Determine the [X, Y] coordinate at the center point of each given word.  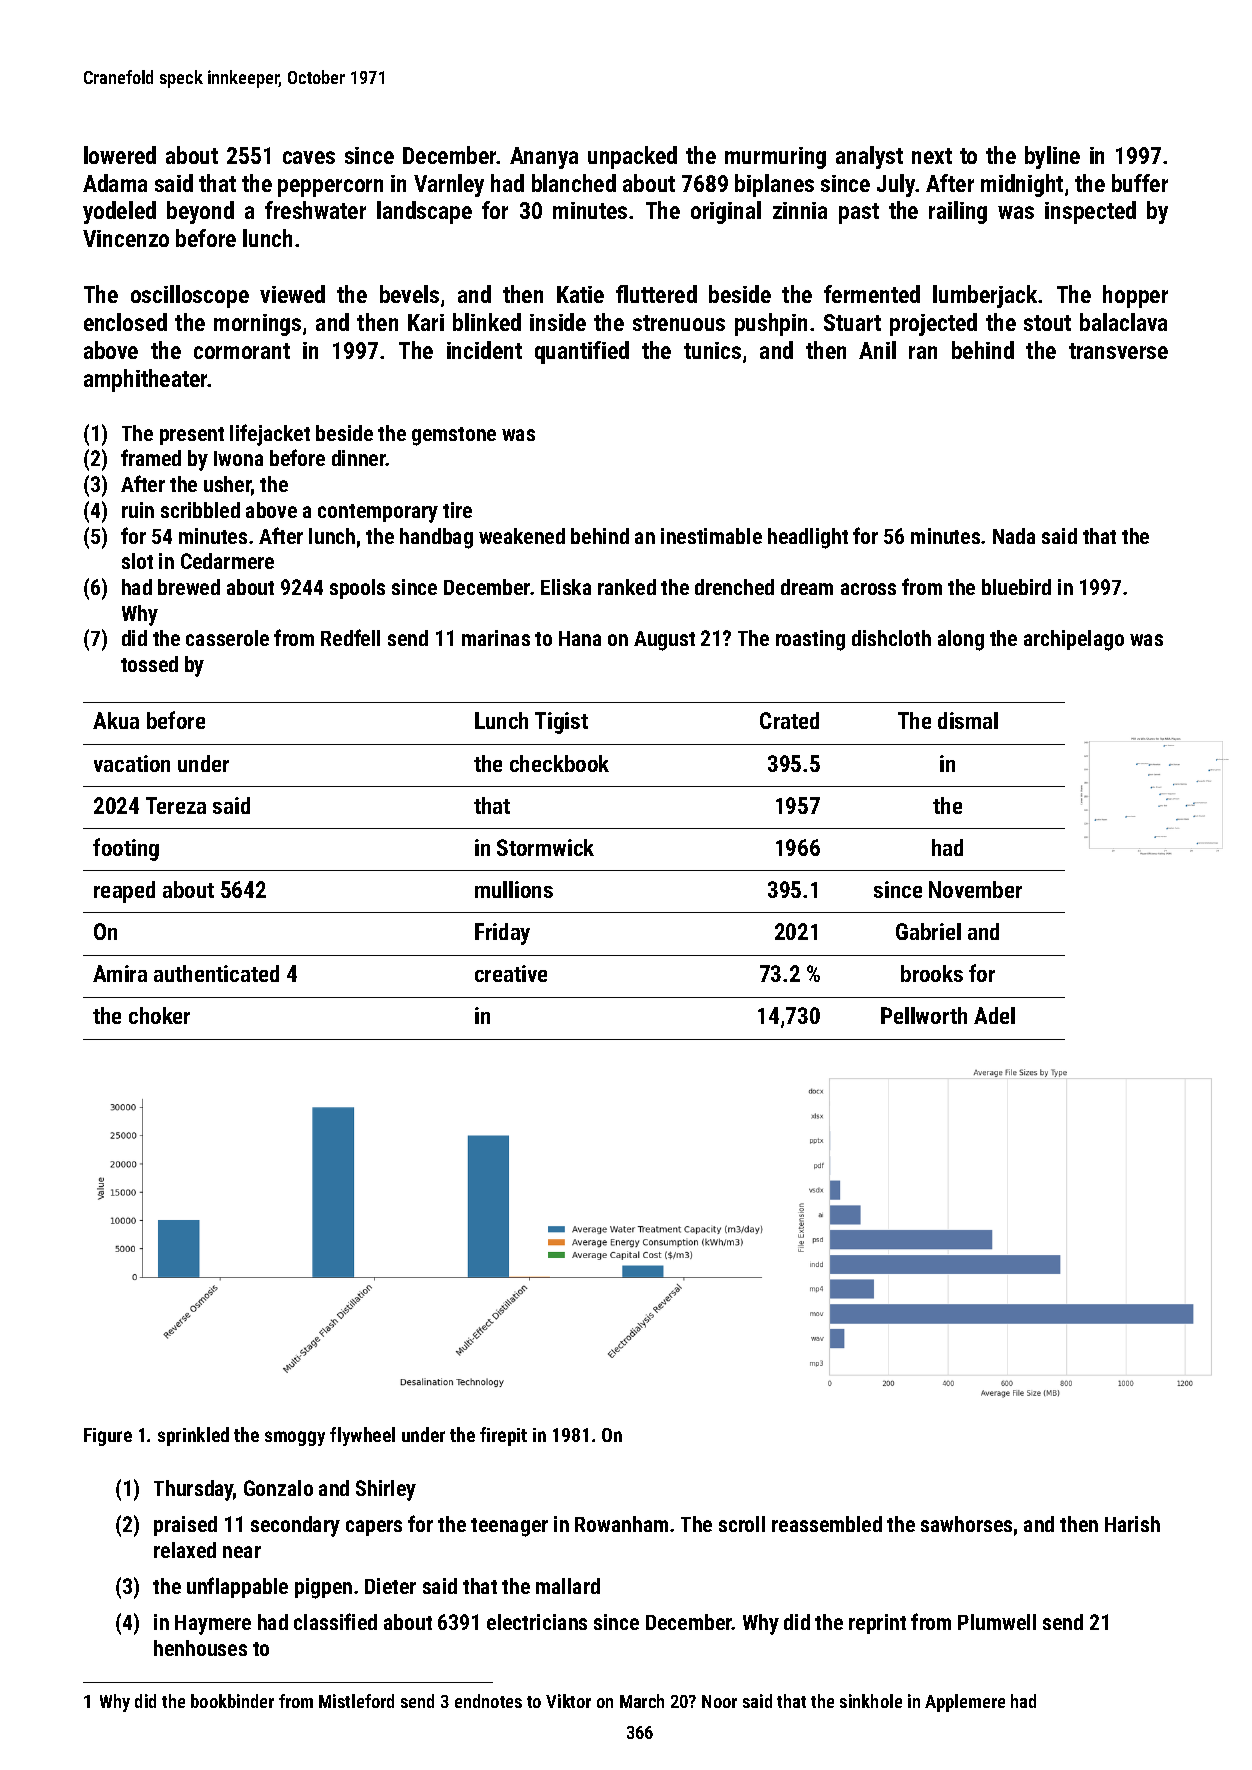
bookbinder [232, 1701]
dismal [968, 720]
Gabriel [928, 931]
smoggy [295, 1438]
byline [1052, 157]
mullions [514, 889]
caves [309, 157]
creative [511, 973]
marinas [496, 638]
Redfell [350, 637]
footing [126, 849]
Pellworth [924, 1015]
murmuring [775, 158]
